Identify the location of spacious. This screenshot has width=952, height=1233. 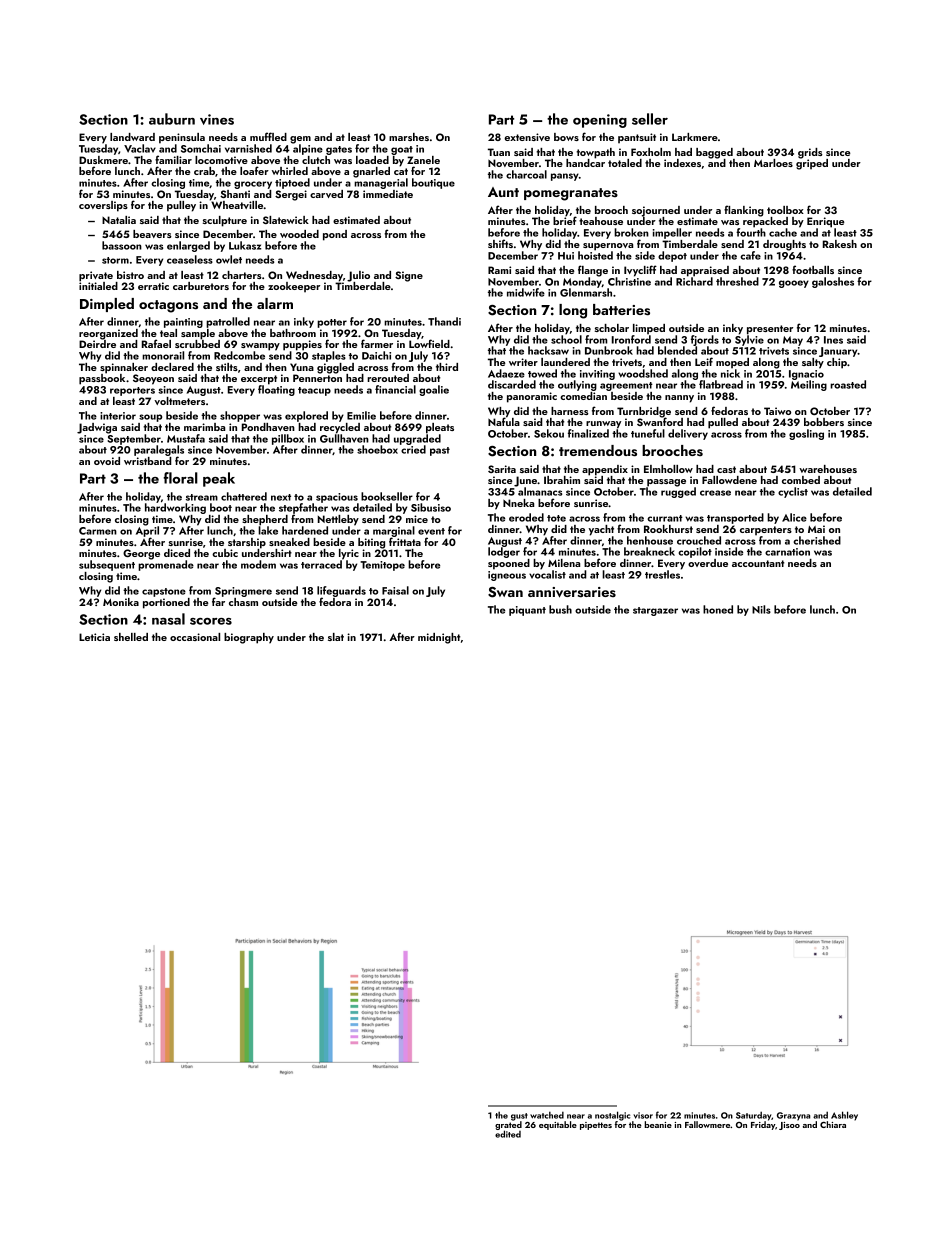
(337, 498).
